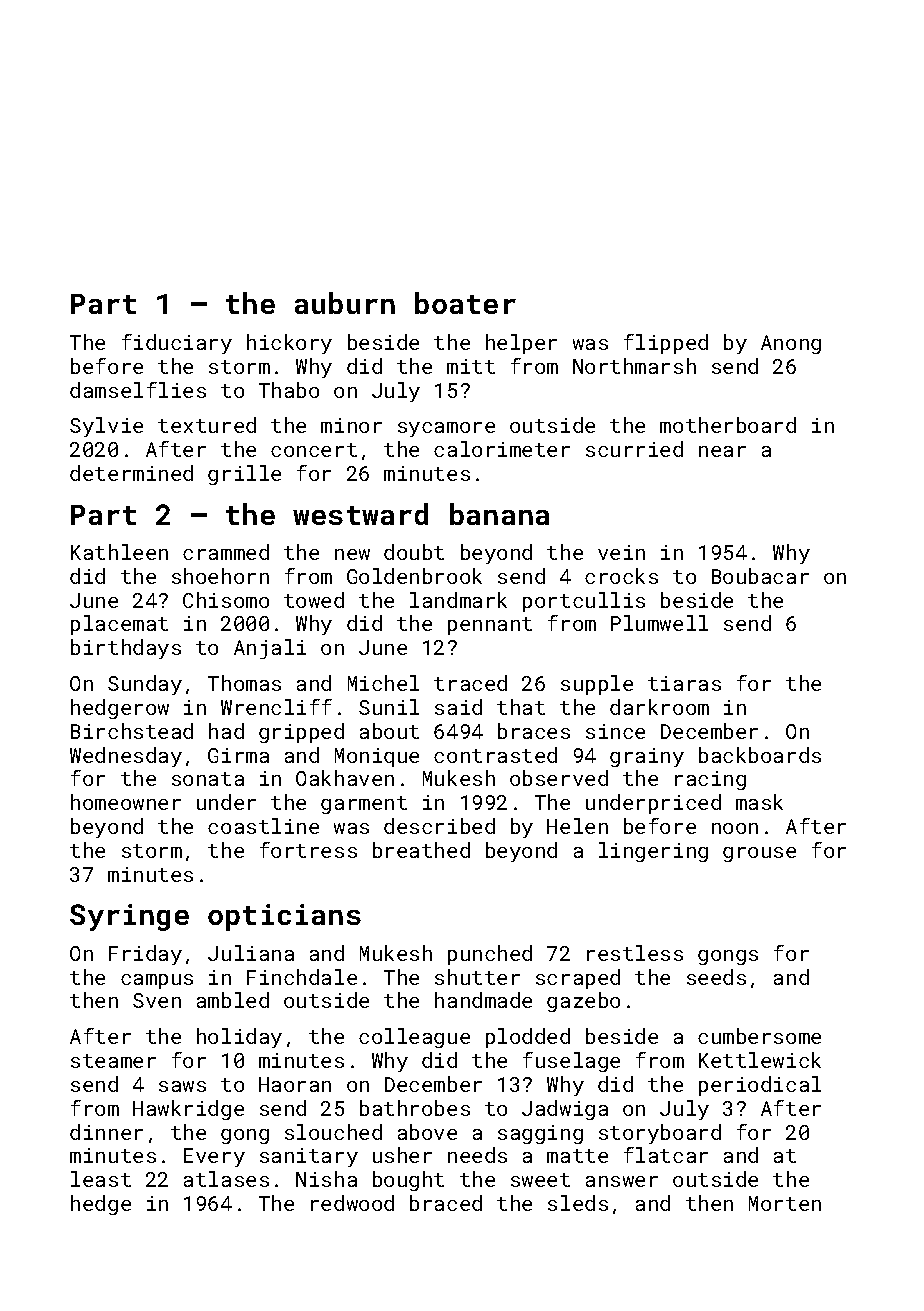 The image size is (924, 1311). I want to click on fiduciary, so click(177, 344).
